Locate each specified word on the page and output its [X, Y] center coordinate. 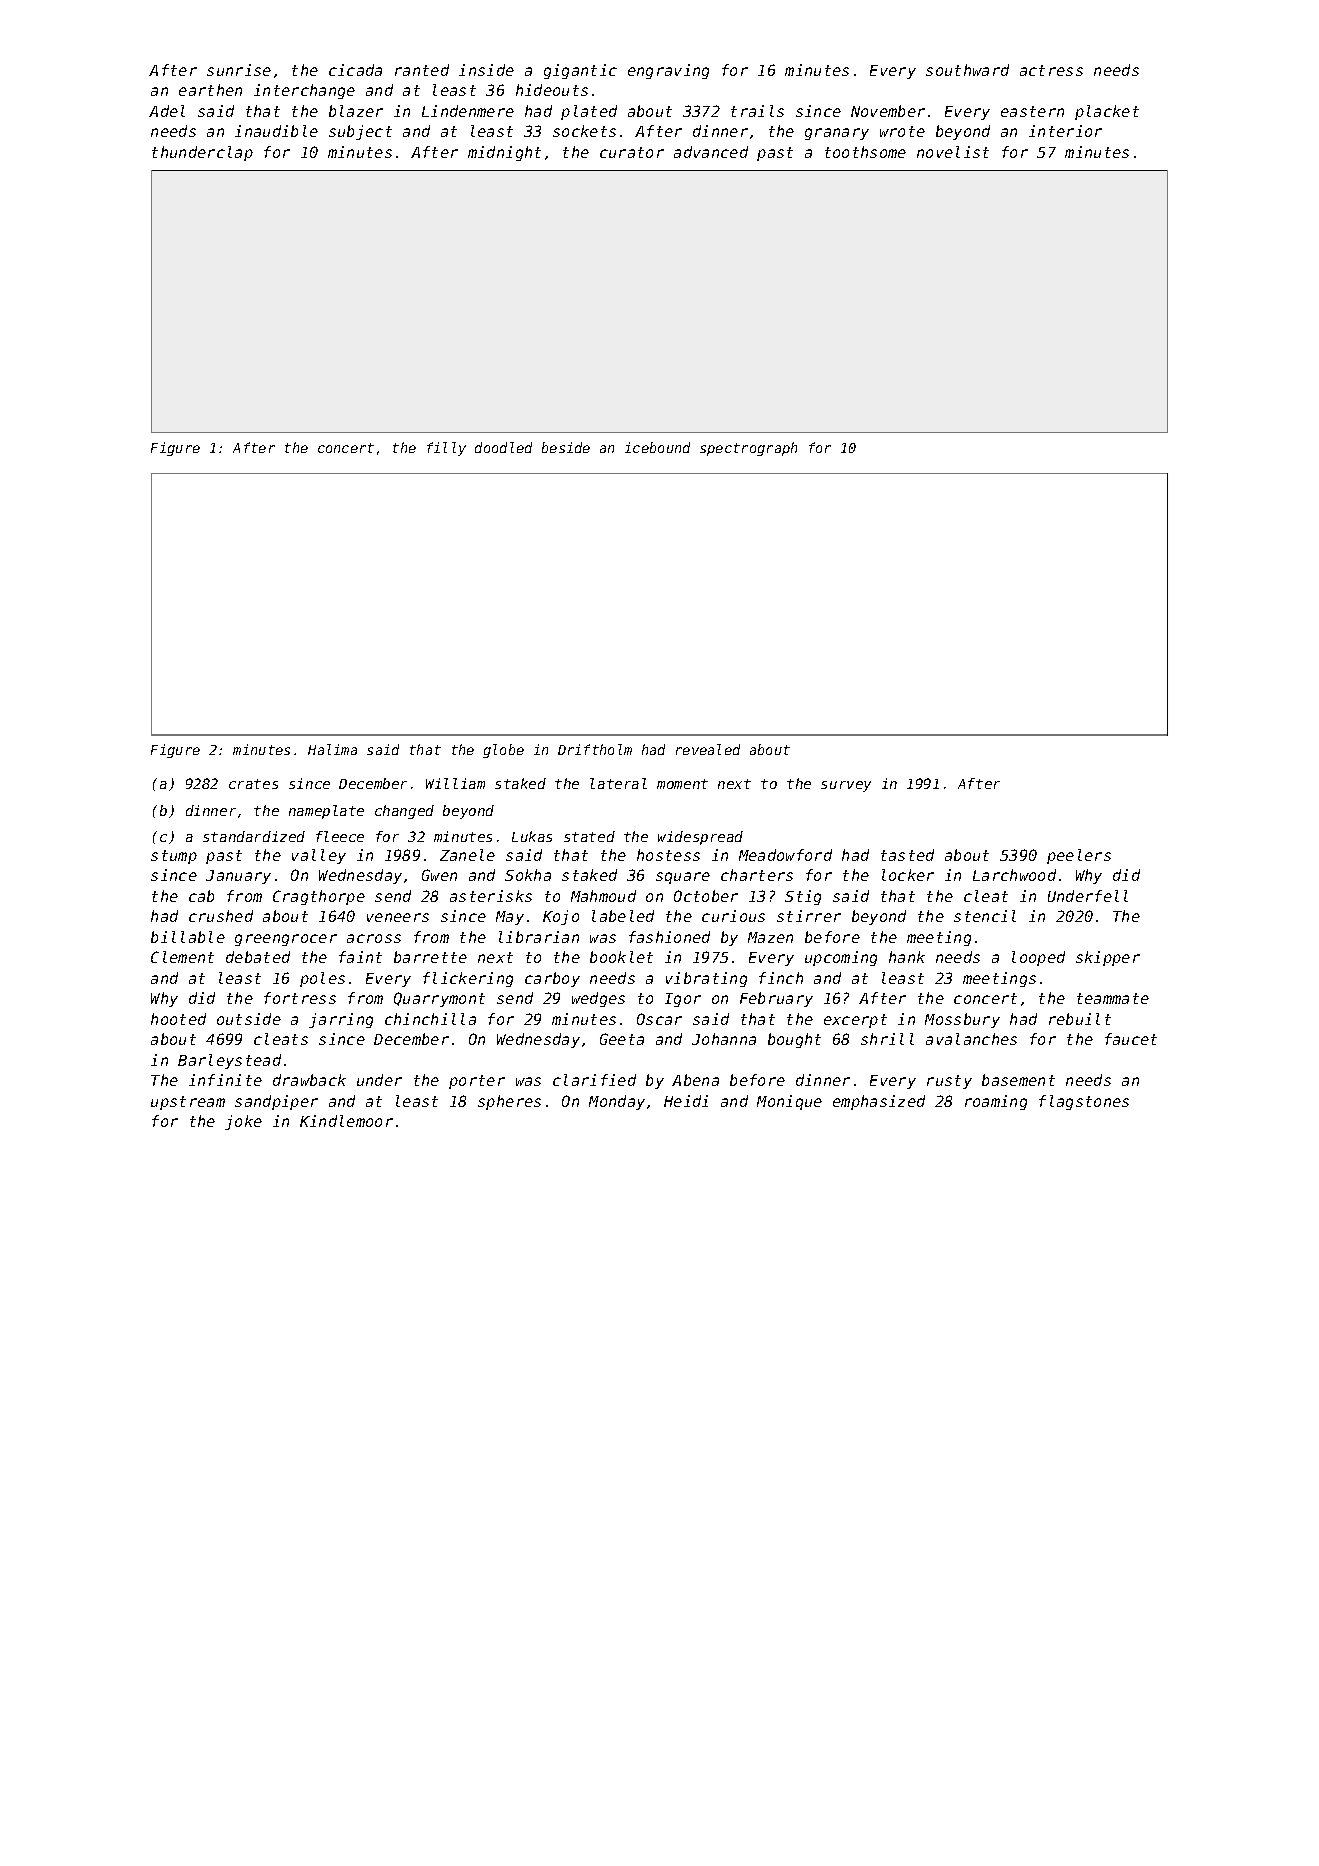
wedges [598, 999]
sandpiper [276, 1102]
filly [446, 449]
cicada [355, 70]
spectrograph [748, 449]
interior [1065, 131]
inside [486, 70]
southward [967, 70]
